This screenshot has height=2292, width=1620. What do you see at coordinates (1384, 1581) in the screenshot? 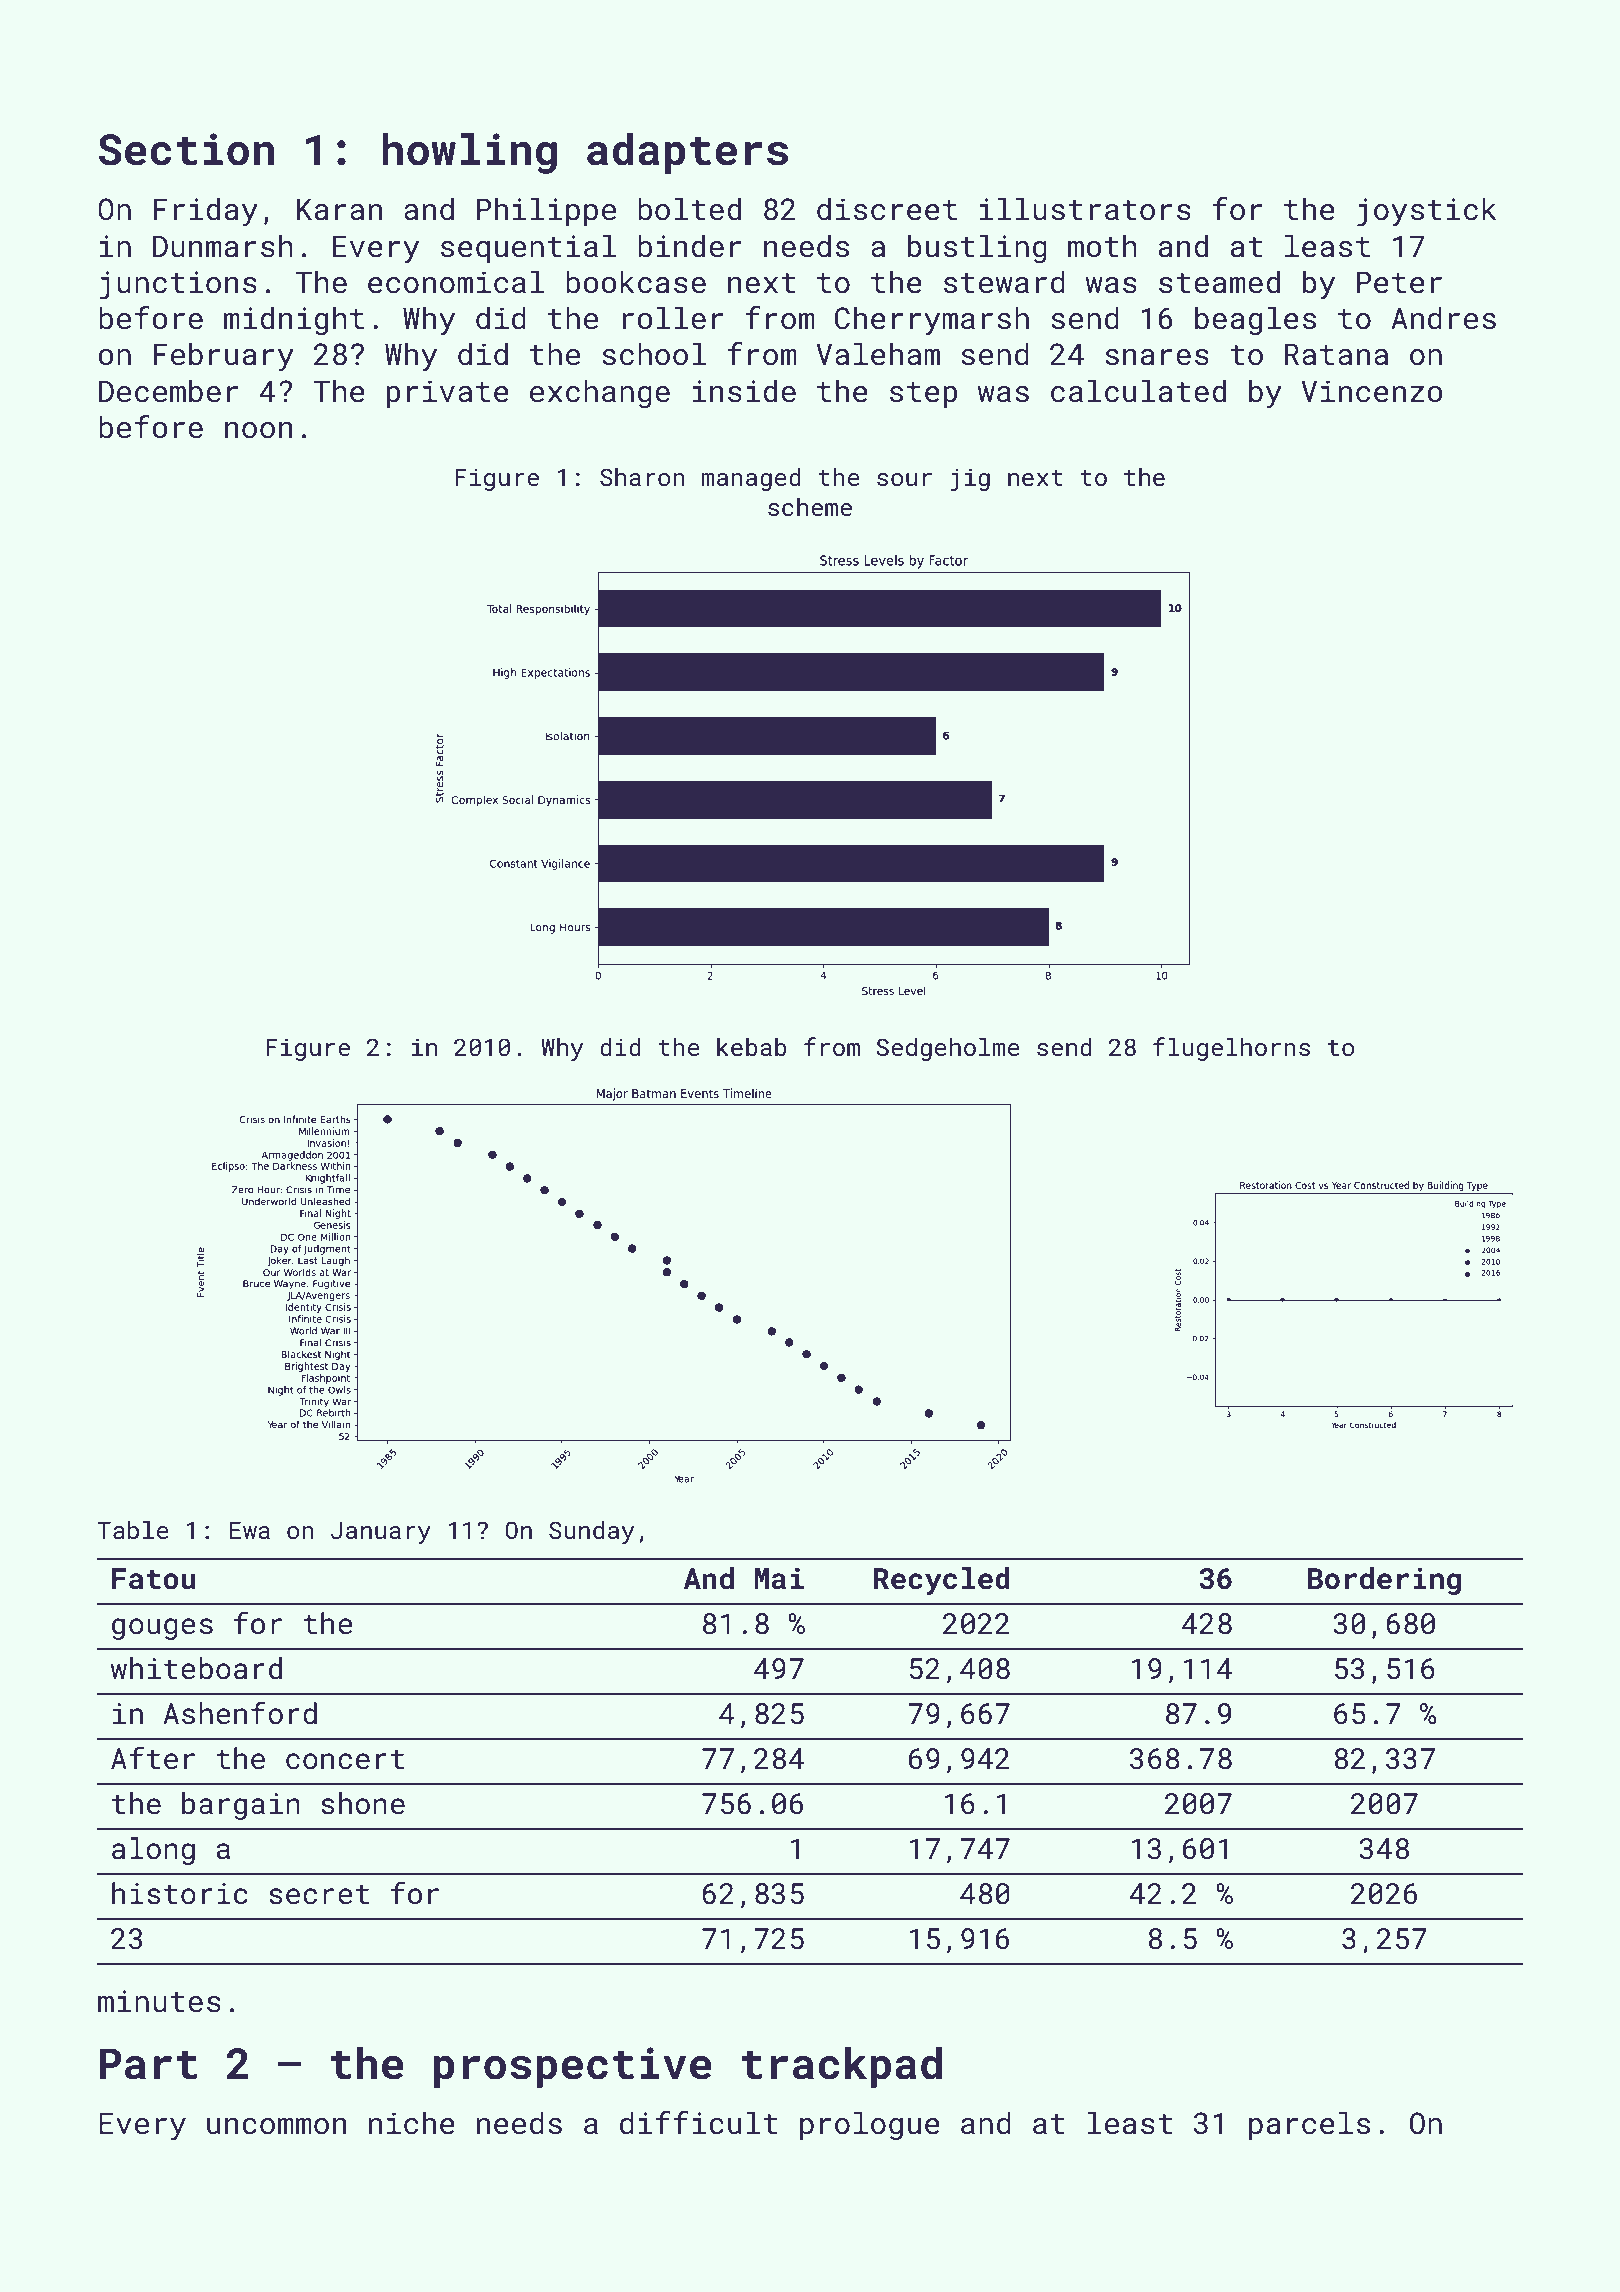
I see `Bordering` at bounding box center [1384, 1581].
